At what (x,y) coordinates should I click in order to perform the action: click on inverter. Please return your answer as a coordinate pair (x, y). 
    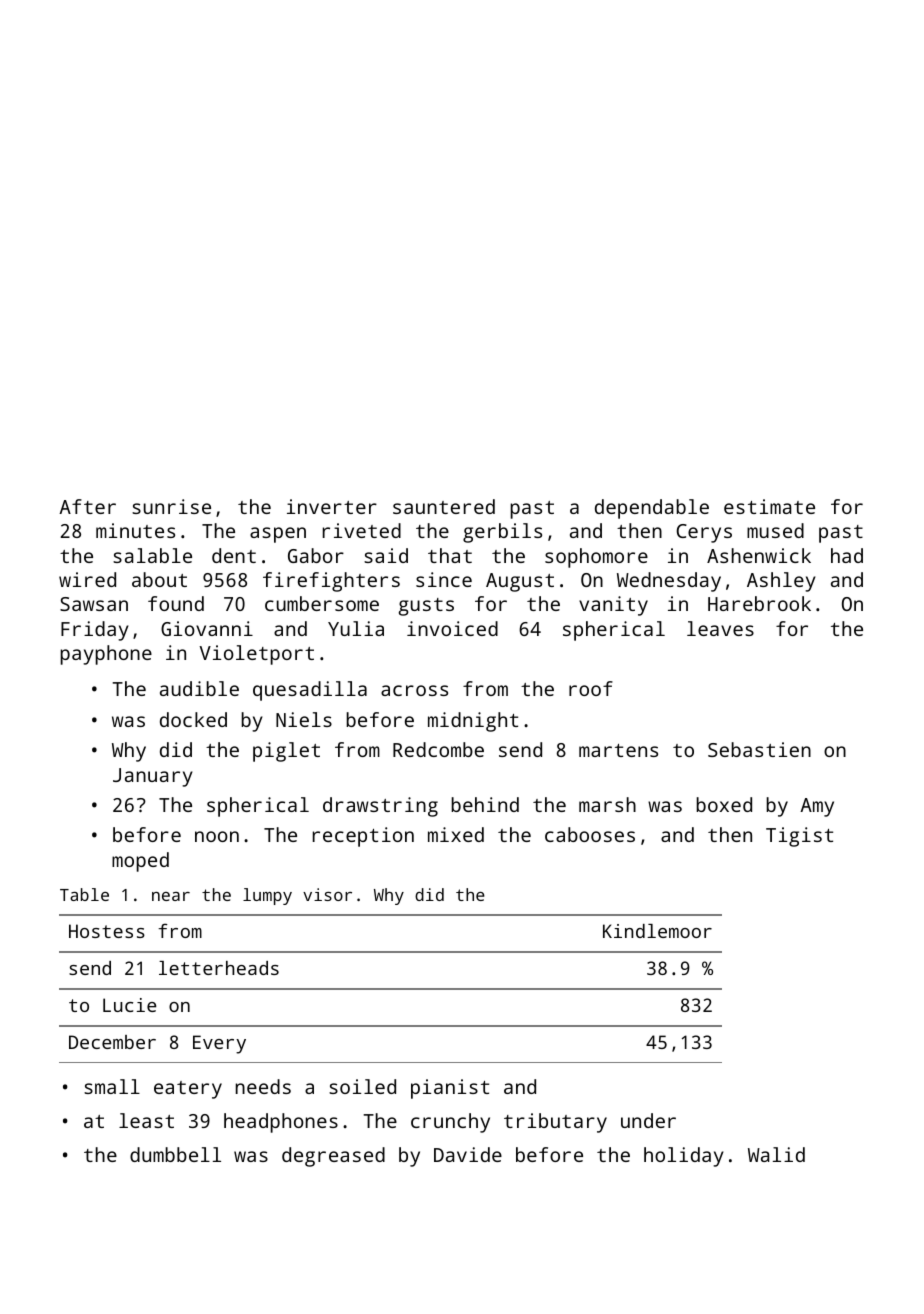
    Looking at the image, I should click on (332, 506).
